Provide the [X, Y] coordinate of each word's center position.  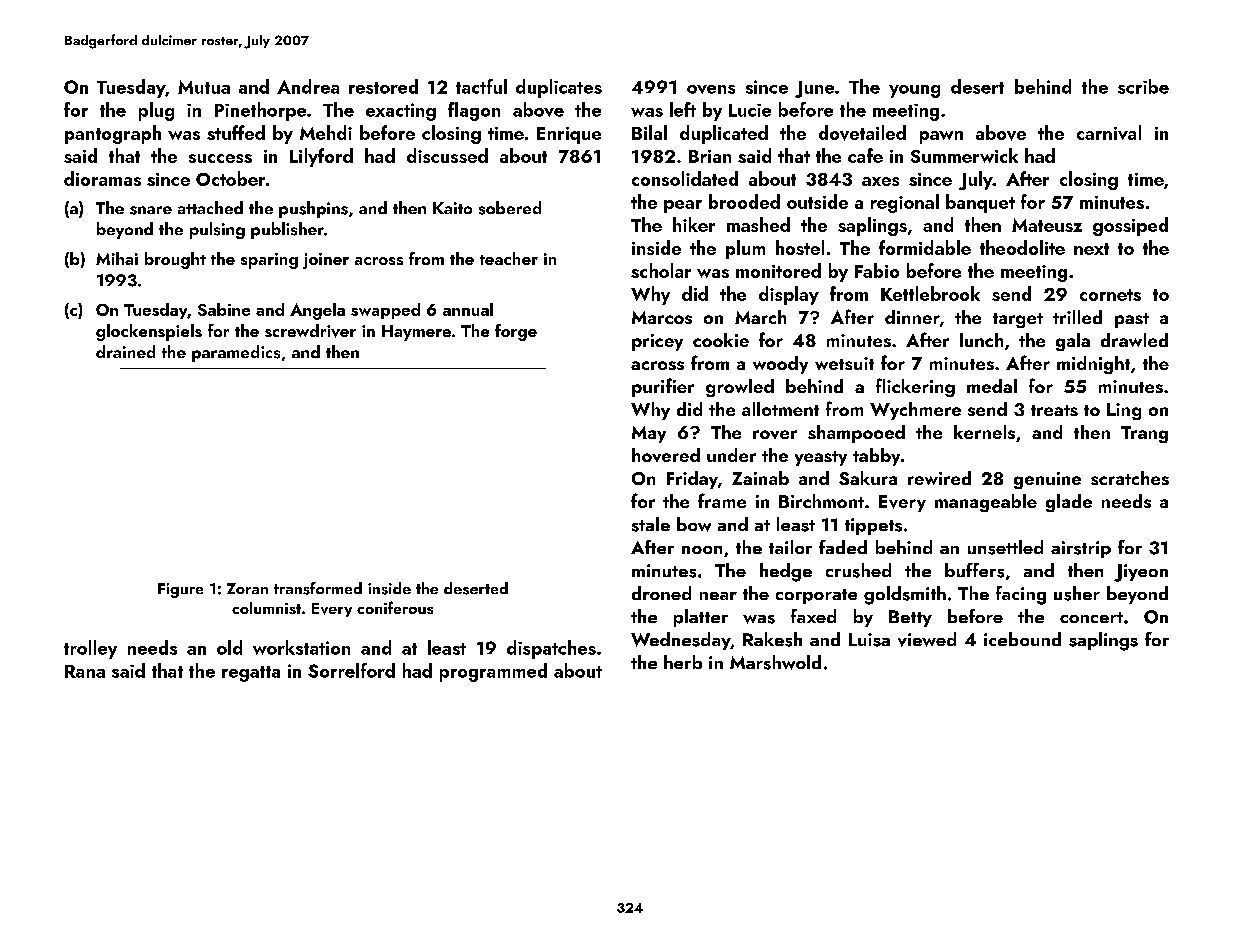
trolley [90, 649]
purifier [663, 387]
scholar [661, 270]
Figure [180, 590]
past [1132, 320]
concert [1091, 617]
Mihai [117, 258]
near [718, 596]
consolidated [685, 178]
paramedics [236, 353]
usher [1077, 593]
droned [661, 593]
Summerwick [964, 155]
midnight [1093, 365]
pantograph [113, 134]
